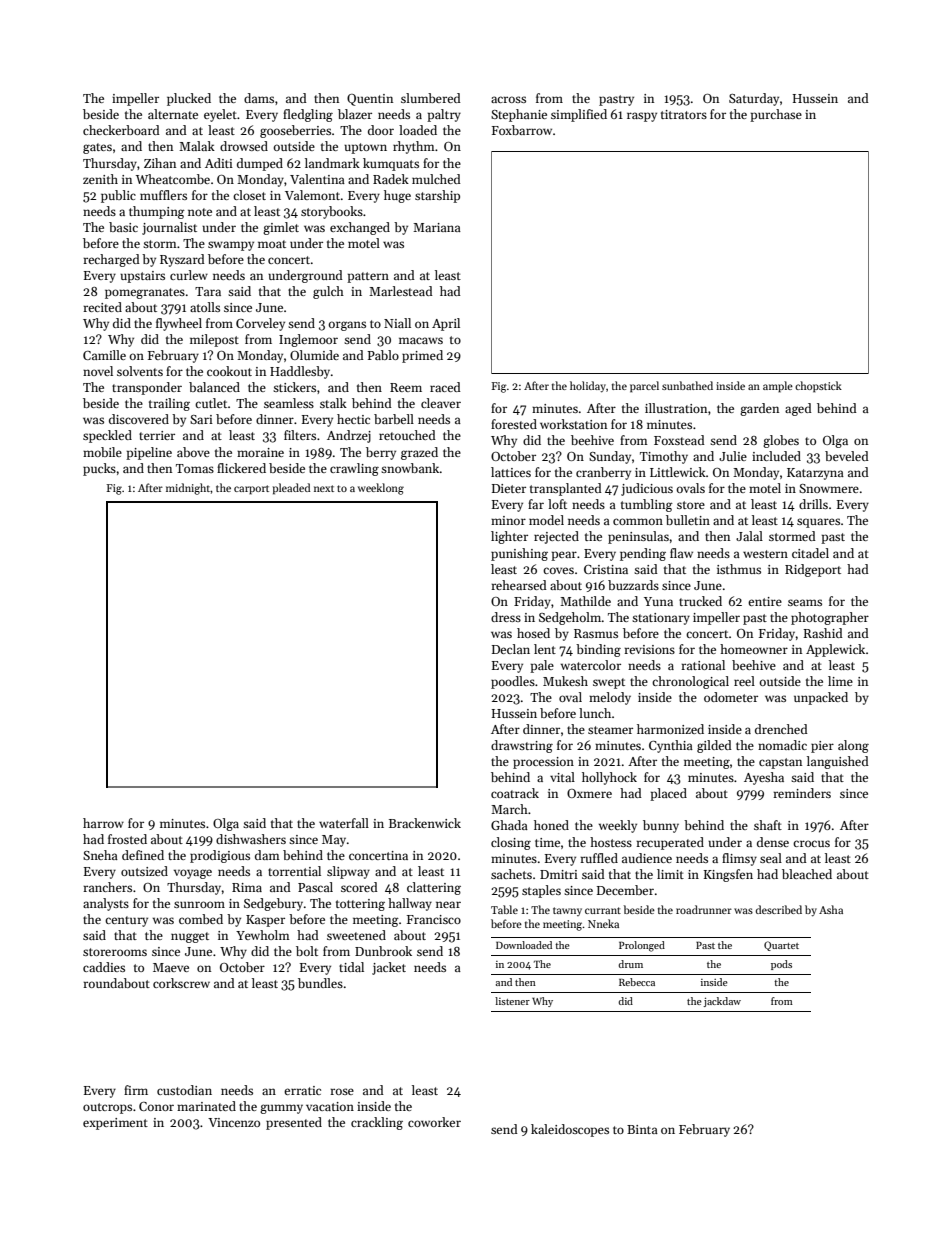  Describe the element at coordinates (214, 387) in the page. I see `balanced` at that location.
